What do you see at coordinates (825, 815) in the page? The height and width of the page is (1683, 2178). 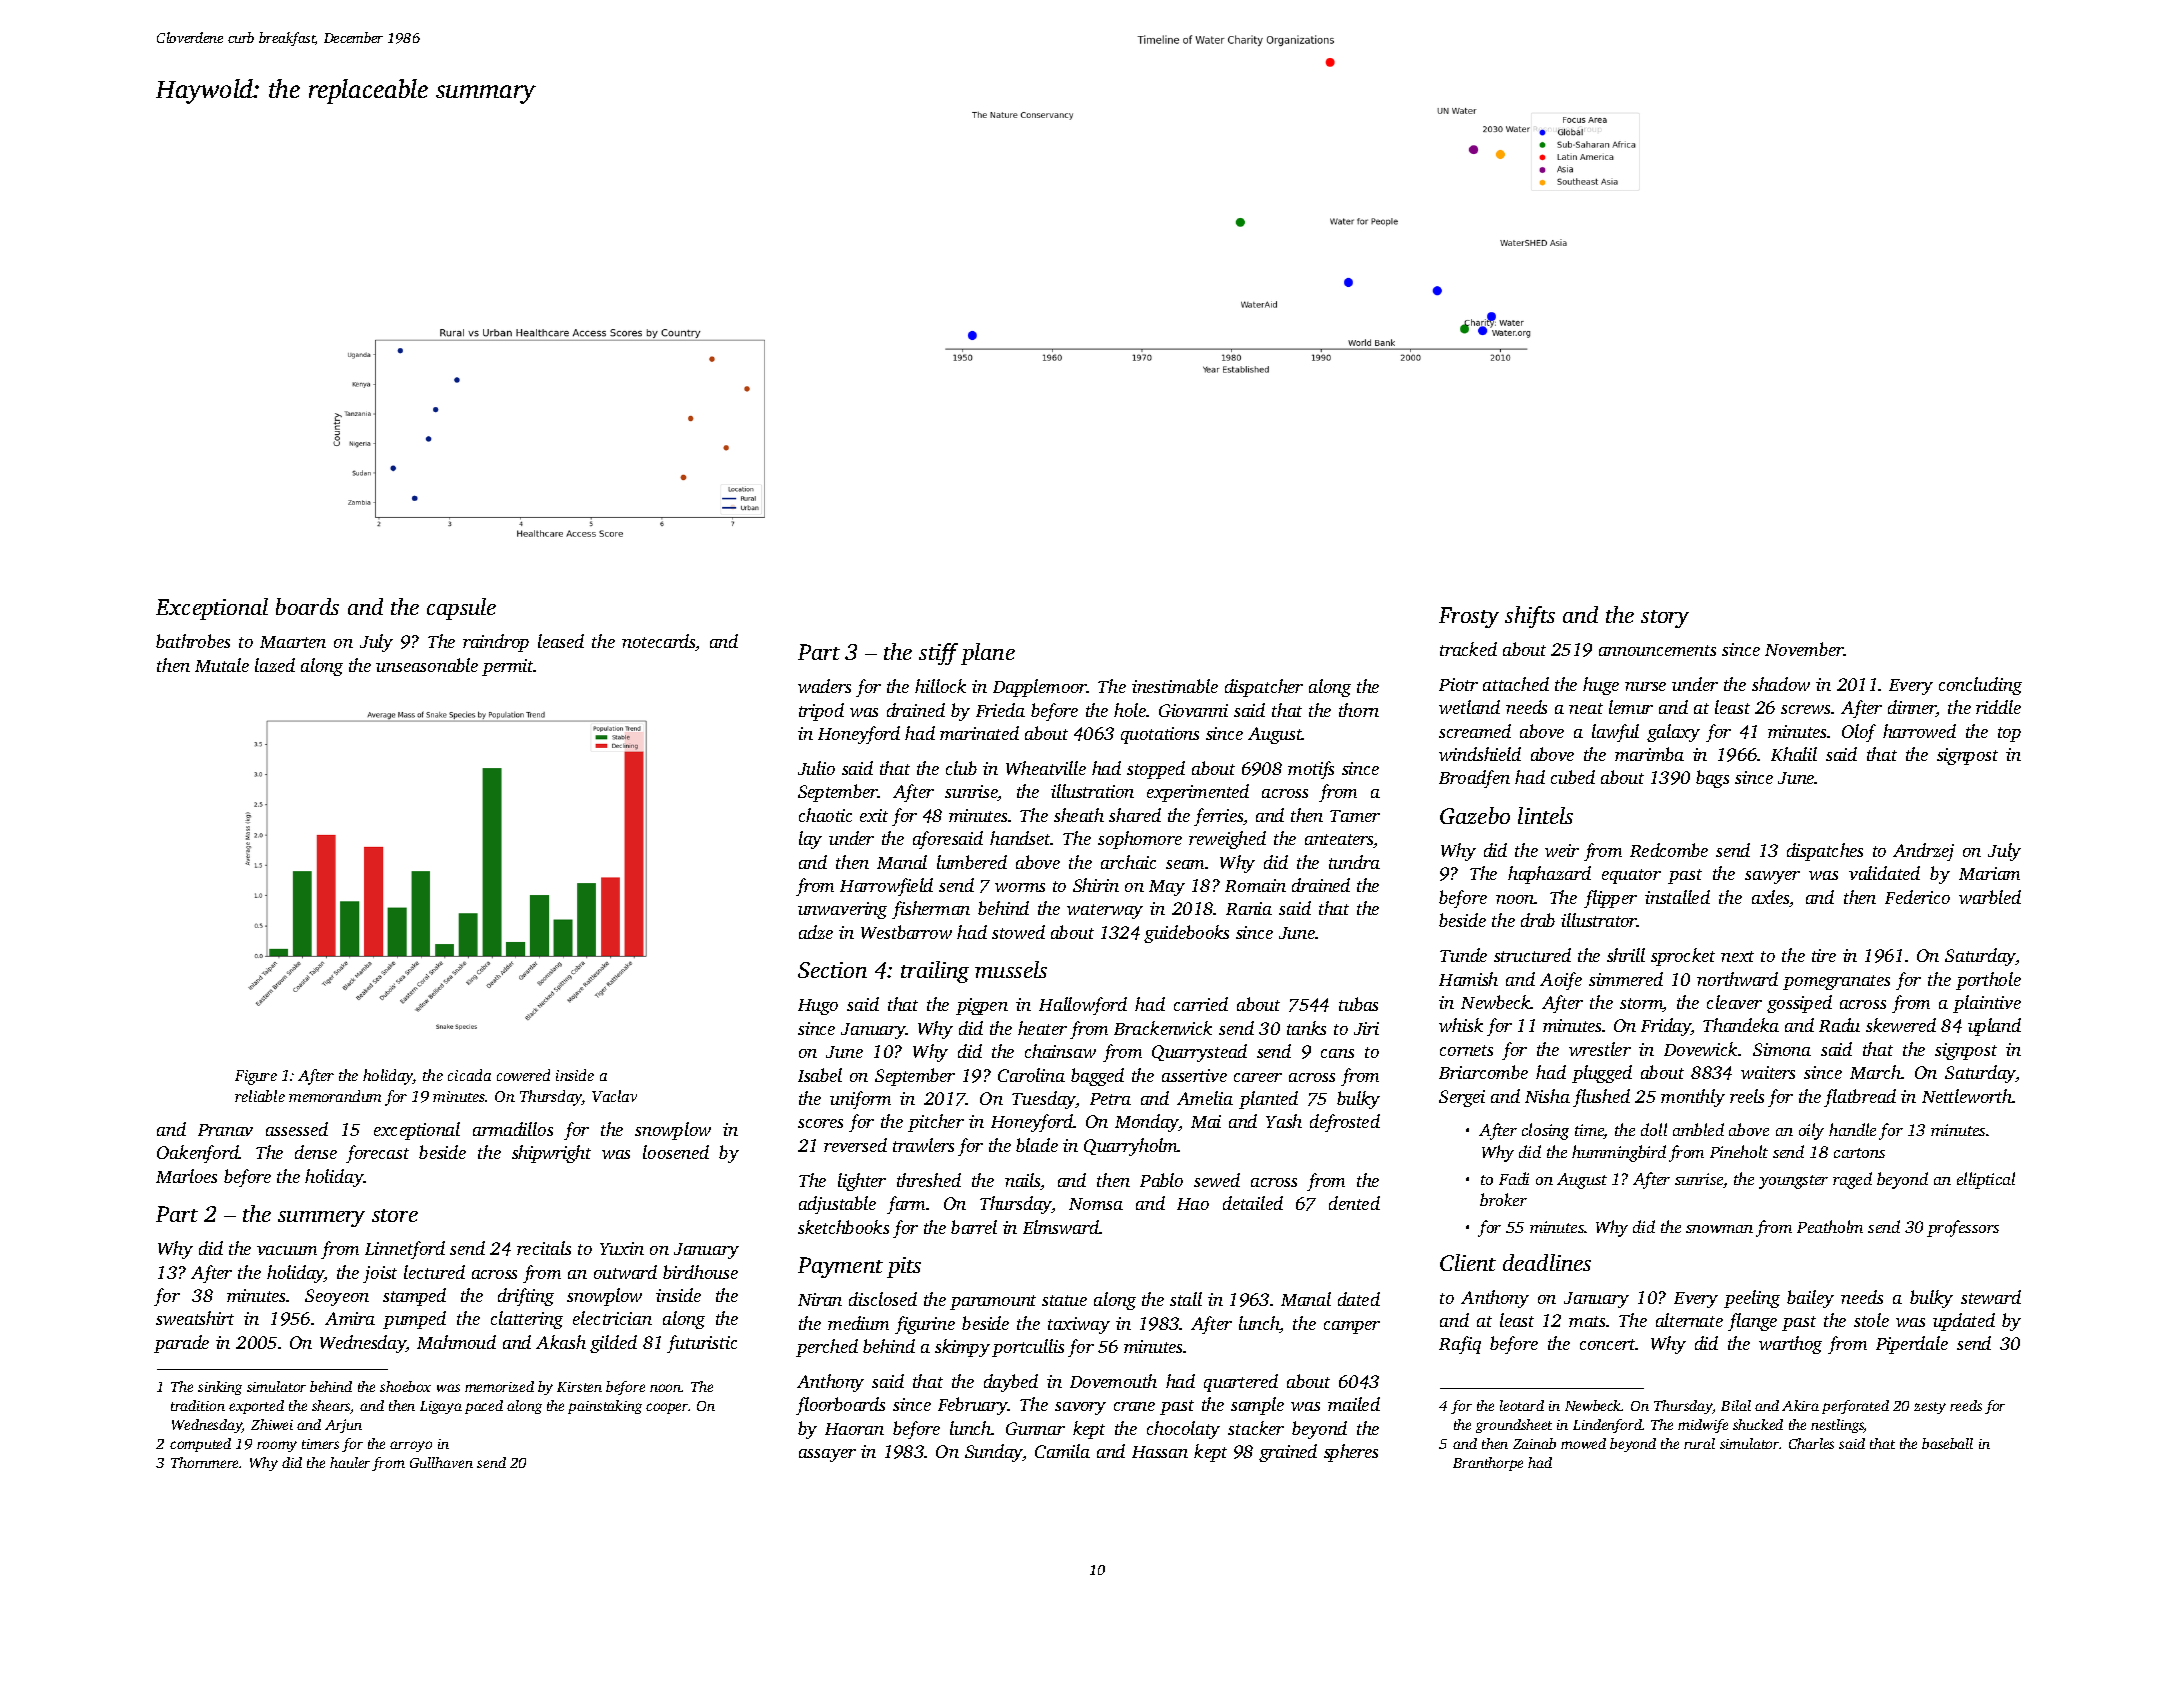 I see `chaotic` at bounding box center [825, 815].
